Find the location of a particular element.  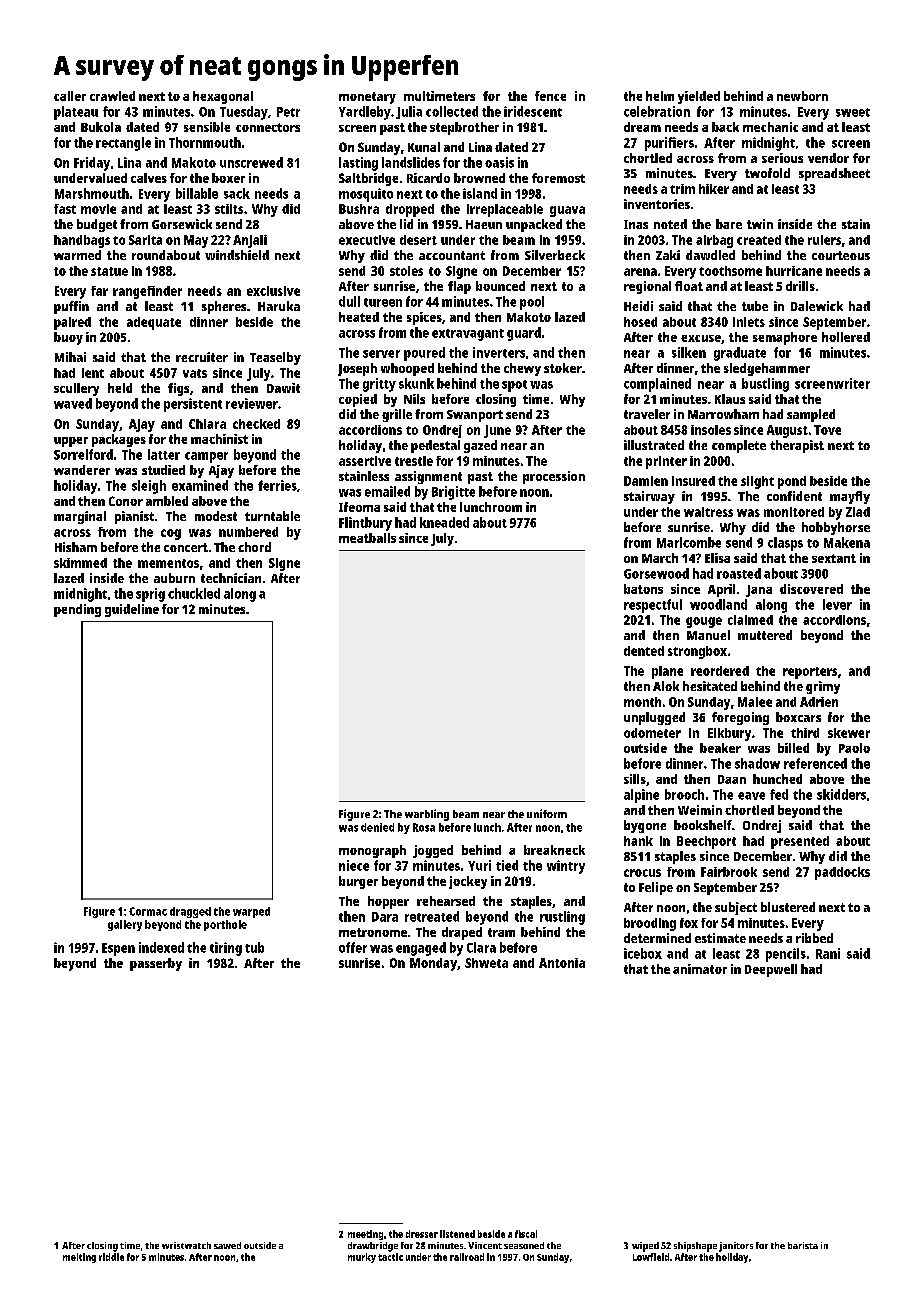

Nils is located at coordinates (414, 399).
